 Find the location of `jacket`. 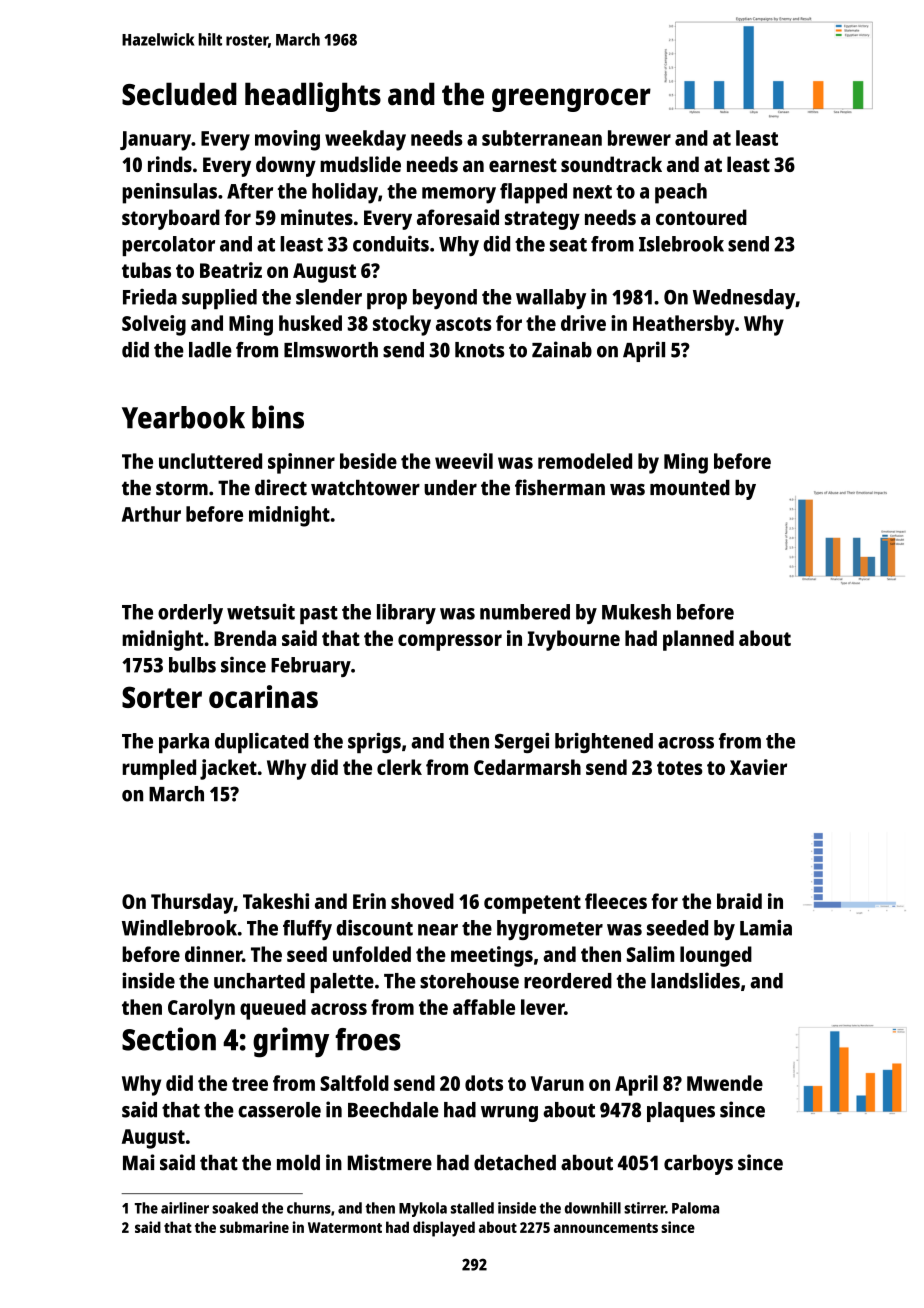

jacket is located at coordinates (228, 769).
